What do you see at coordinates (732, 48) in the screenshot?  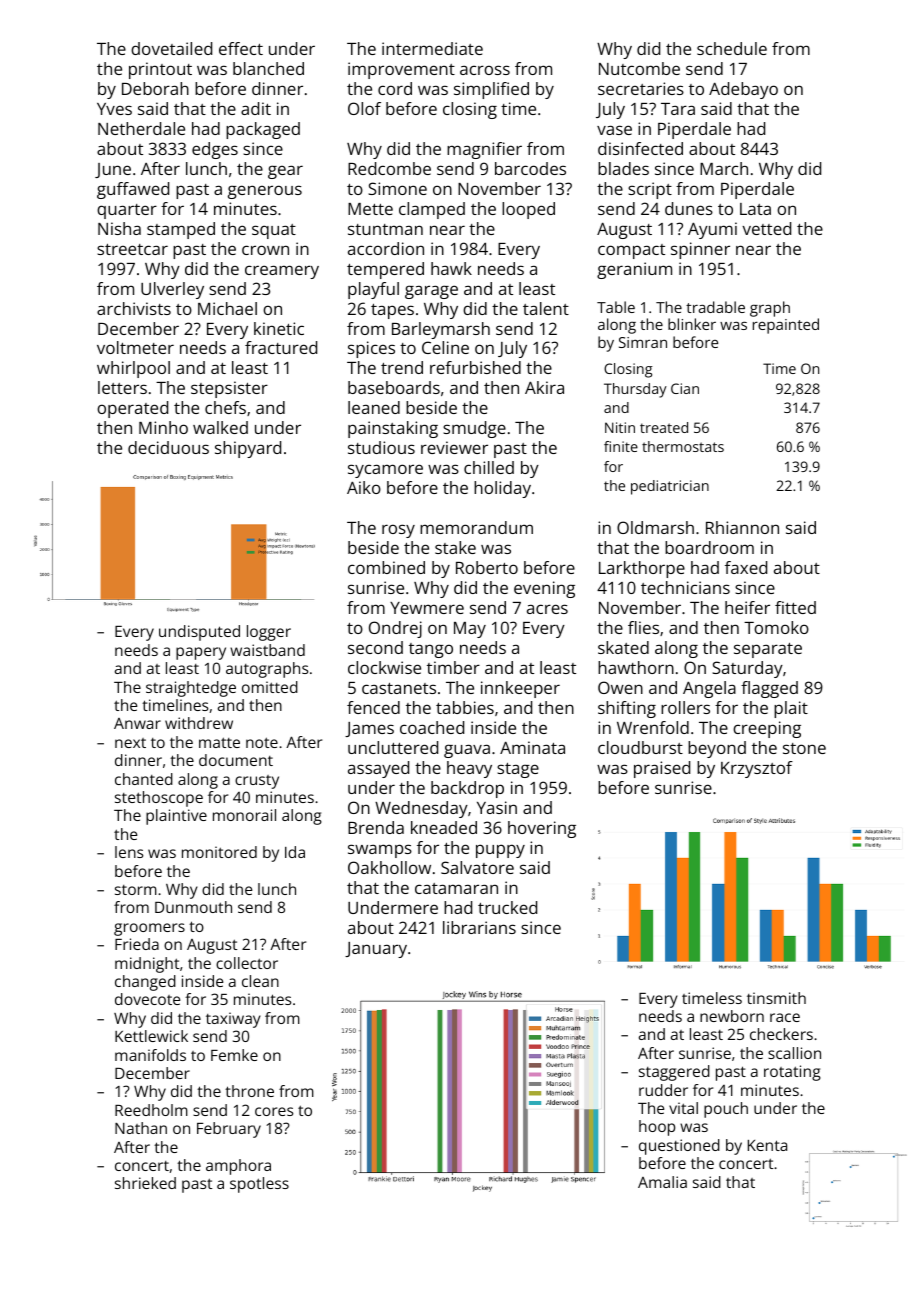 I see `schedule` at bounding box center [732, 48].
